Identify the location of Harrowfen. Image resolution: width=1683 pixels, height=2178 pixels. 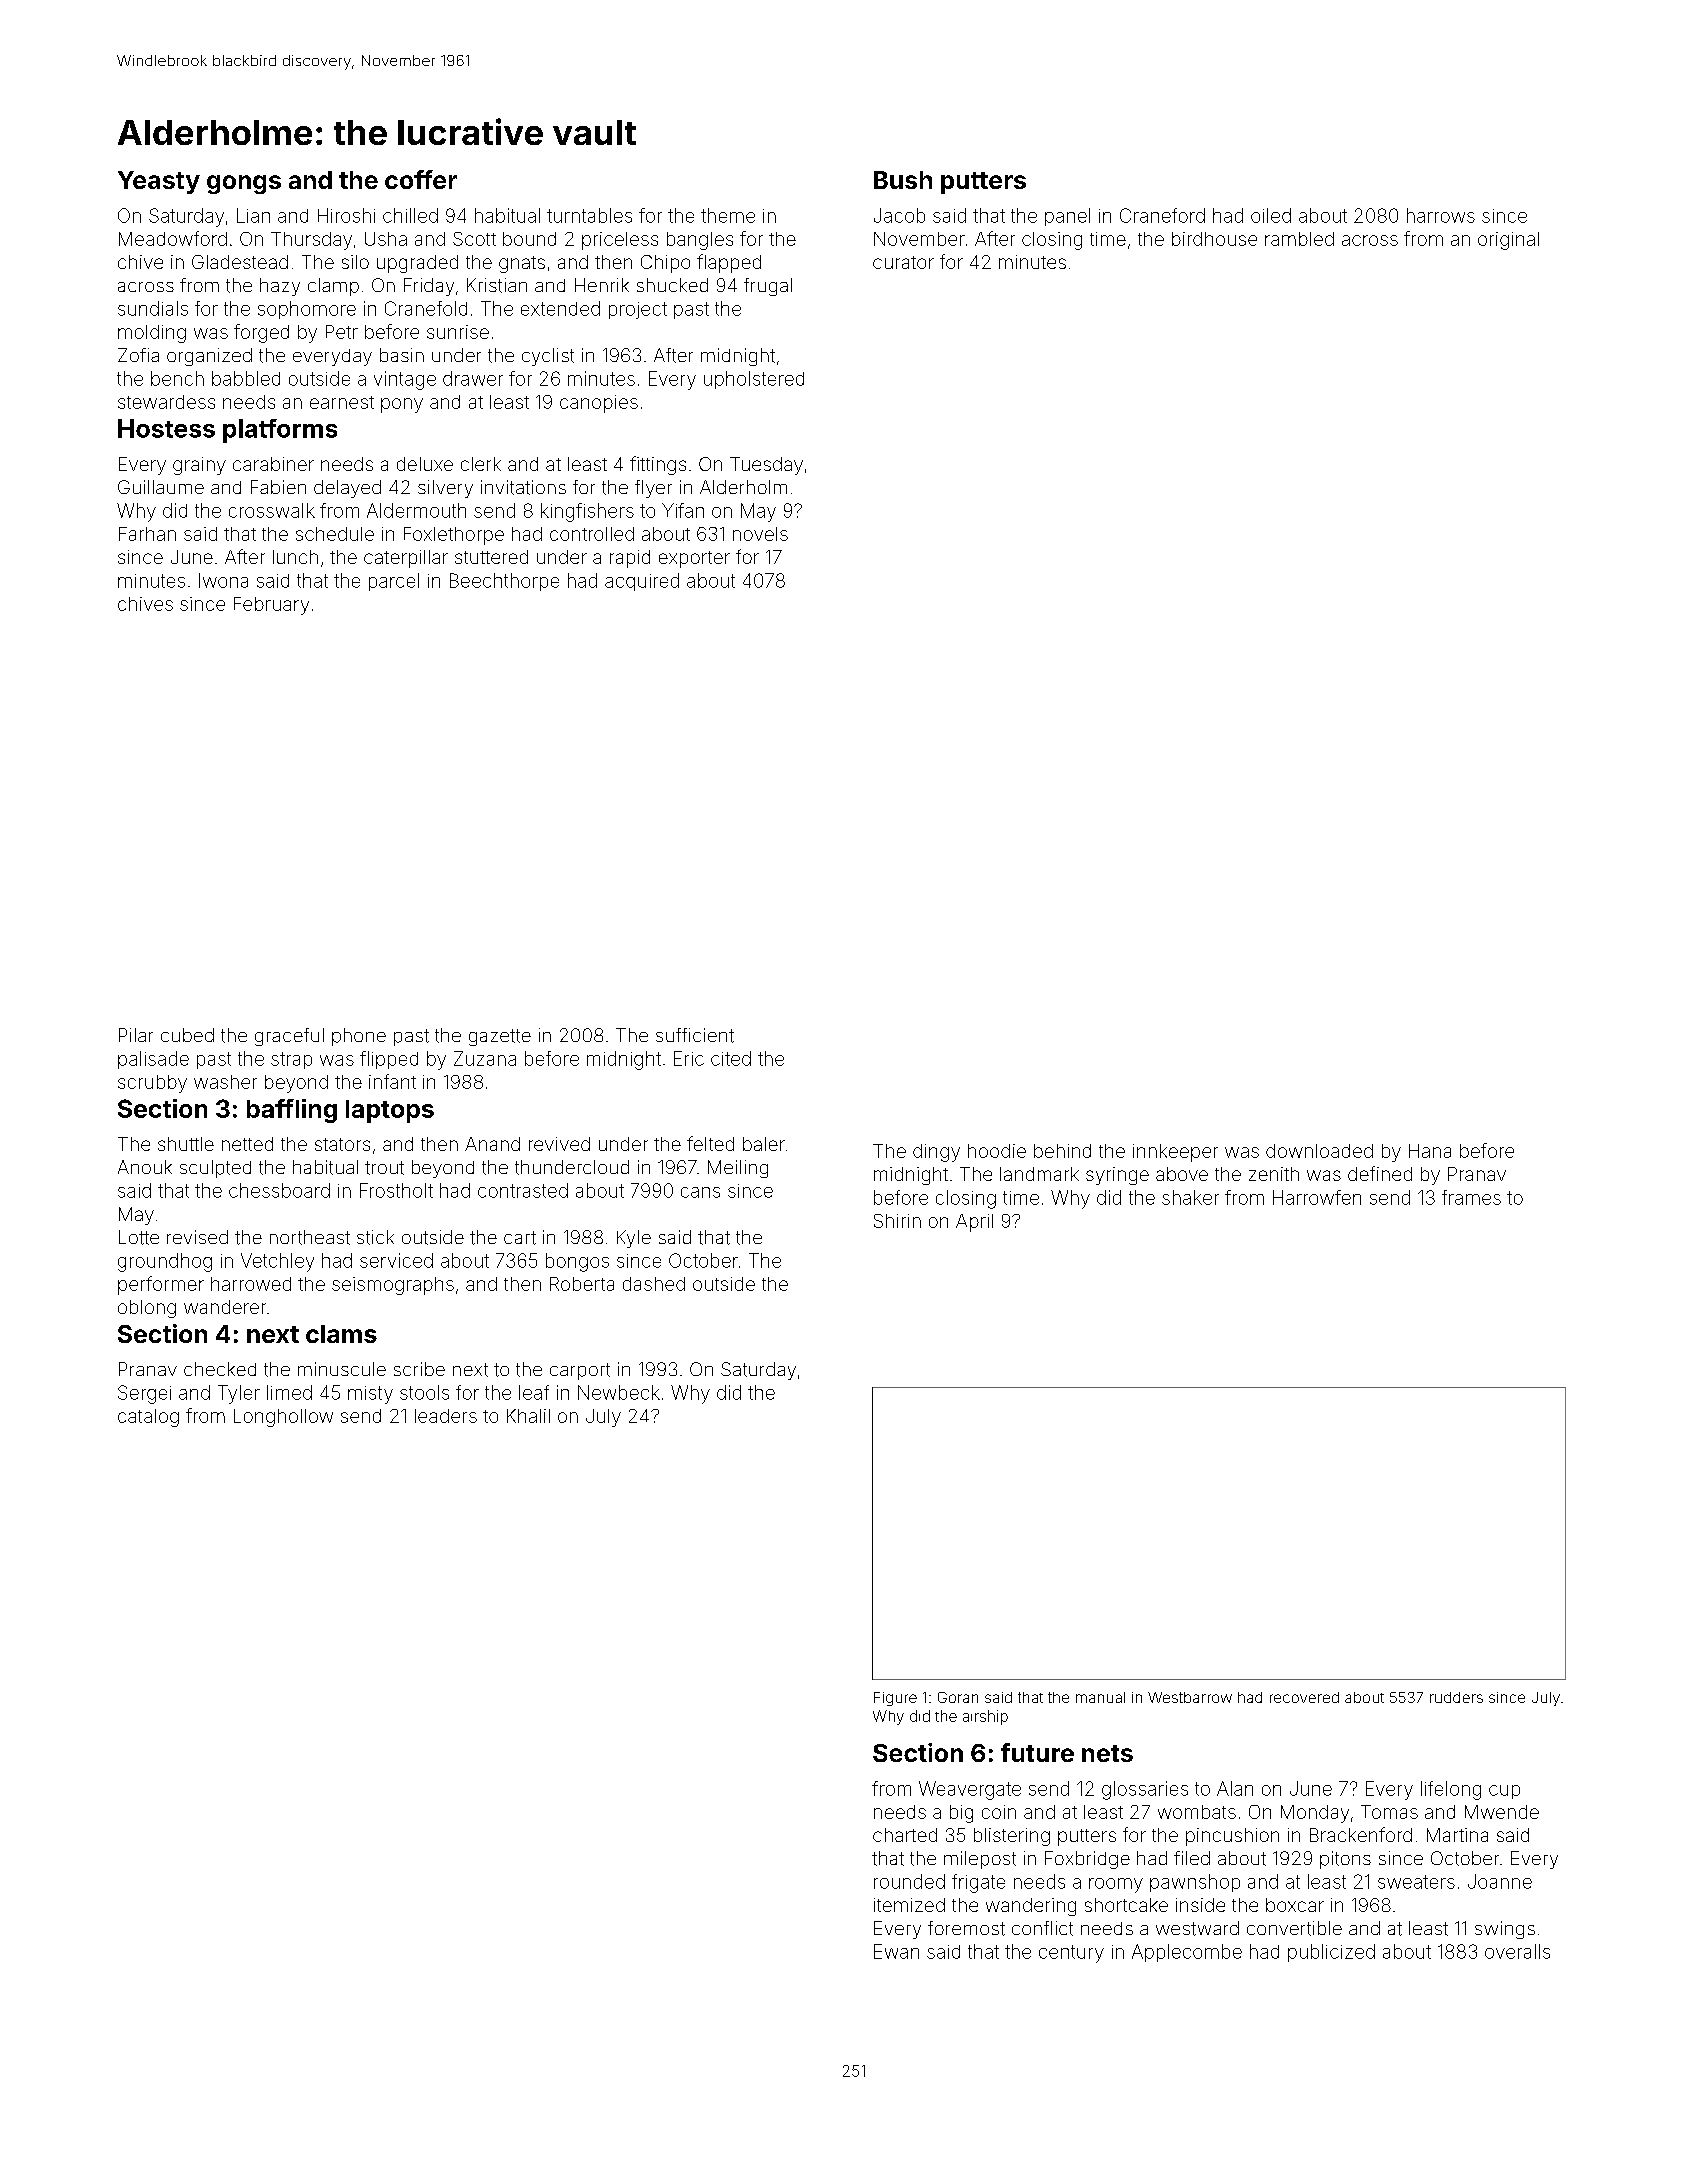
(1317, 1197).
